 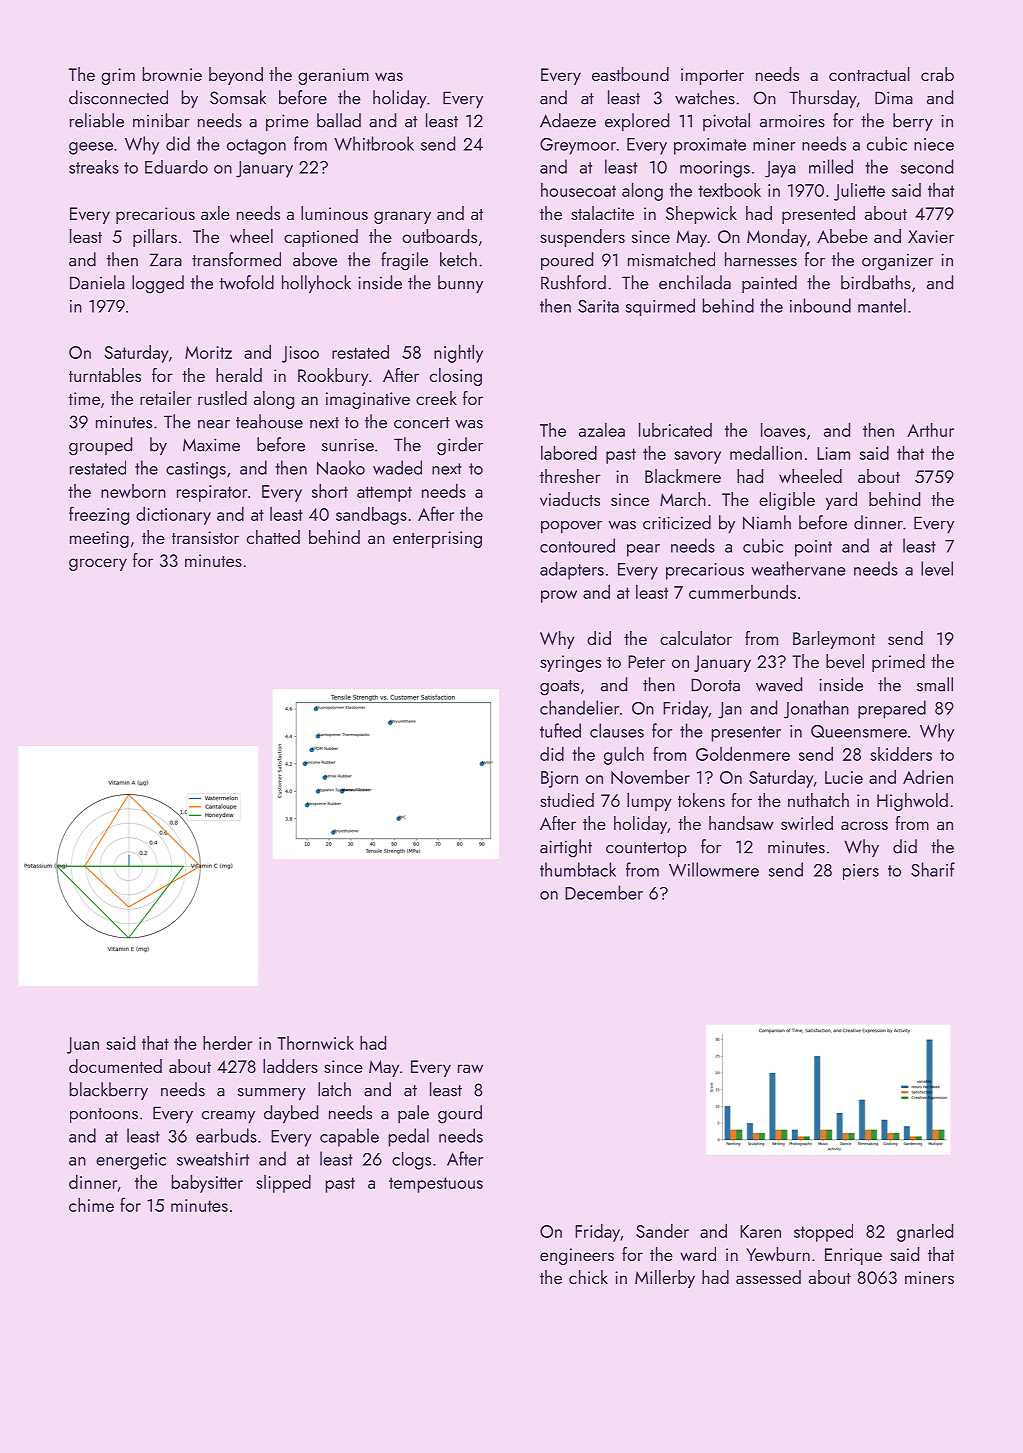 What do you see at coordinates (559, 688) in the screenshot?
I see `goats` at bounding box center [559, 688].
